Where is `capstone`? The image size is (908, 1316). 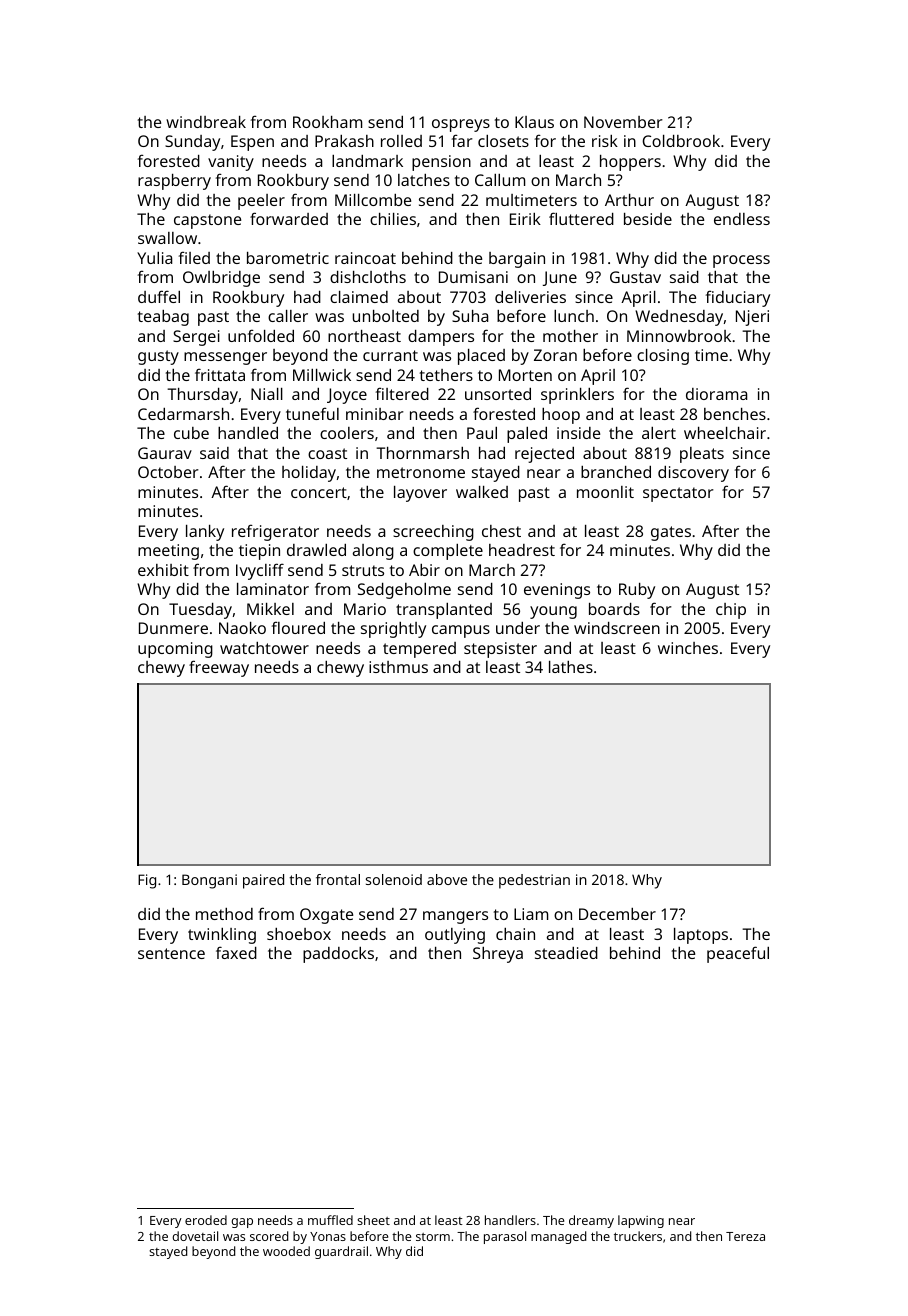
capstone is located at coordinates (207, 221).
